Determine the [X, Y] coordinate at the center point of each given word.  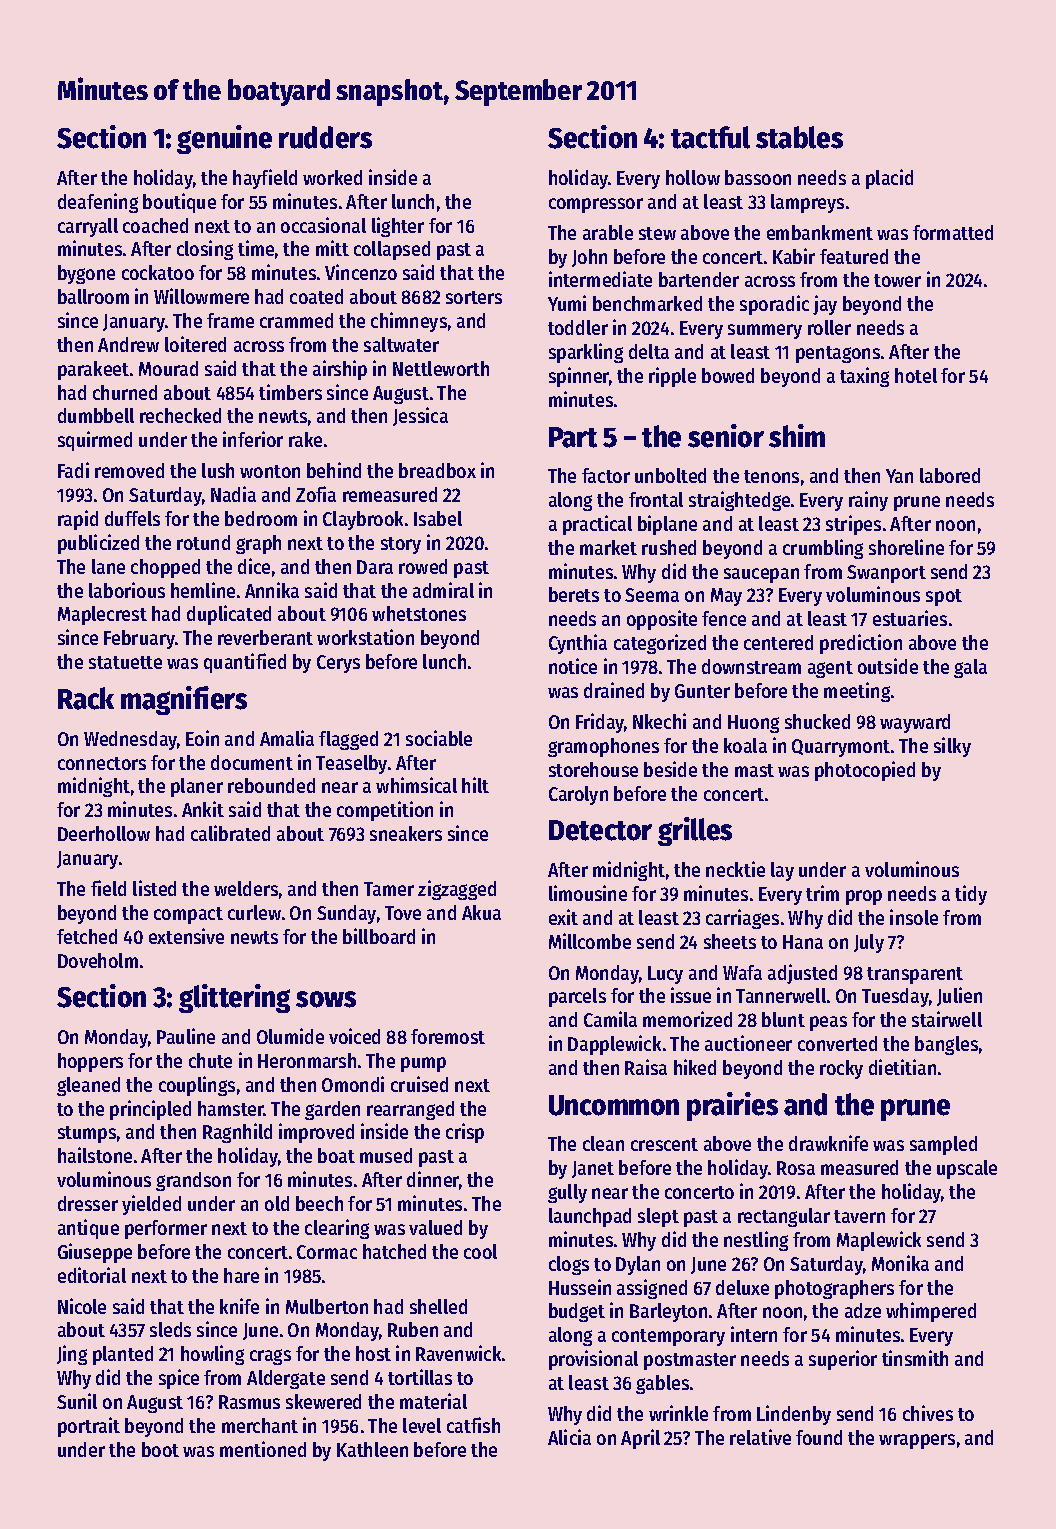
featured [854, 256]
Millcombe [590, 941]
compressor [596, 205]
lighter [398, 227]
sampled [943, 1145]
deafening [98, 203]
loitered [195, 344]
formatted [953, 232]
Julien [959, 996]
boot [160, 1449]
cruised [419, 1084]
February [139, 639]
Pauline [186, 1036]
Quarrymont [841, 748]
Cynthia [578, 644]
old [277, 1203]
